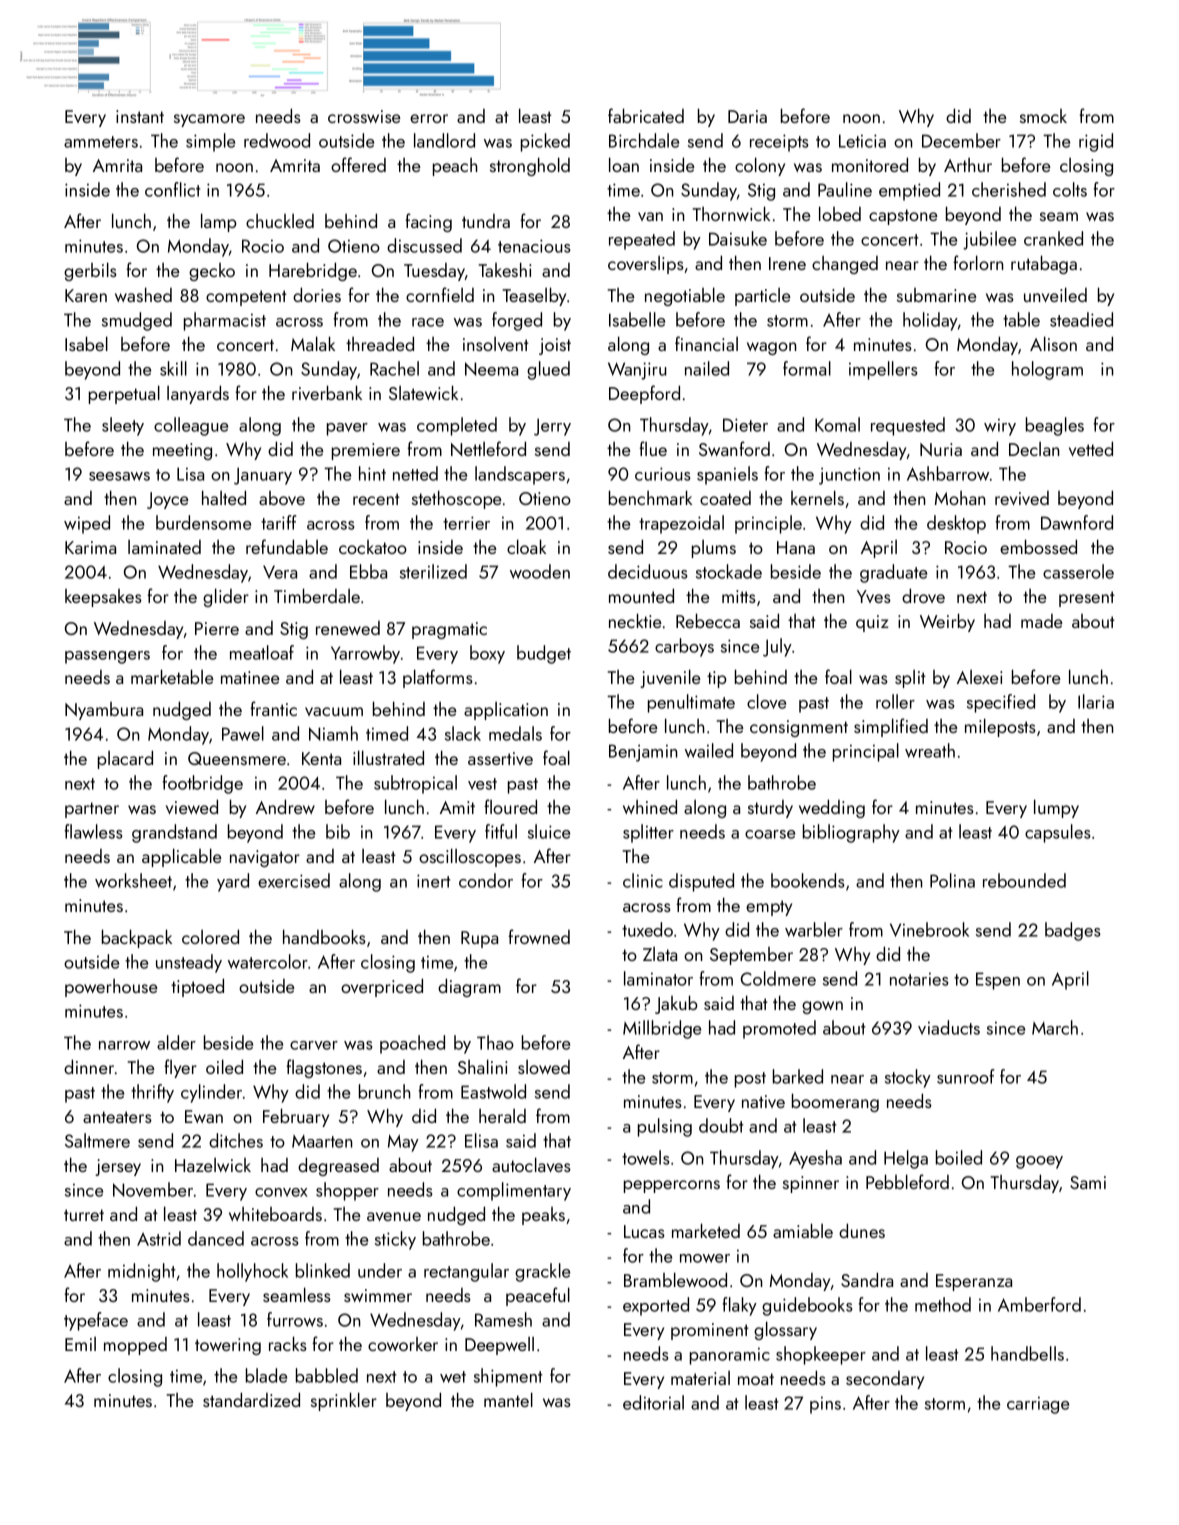  Describe the element at coordinates (1070, 189) in the image. I see `colts` at that location.
